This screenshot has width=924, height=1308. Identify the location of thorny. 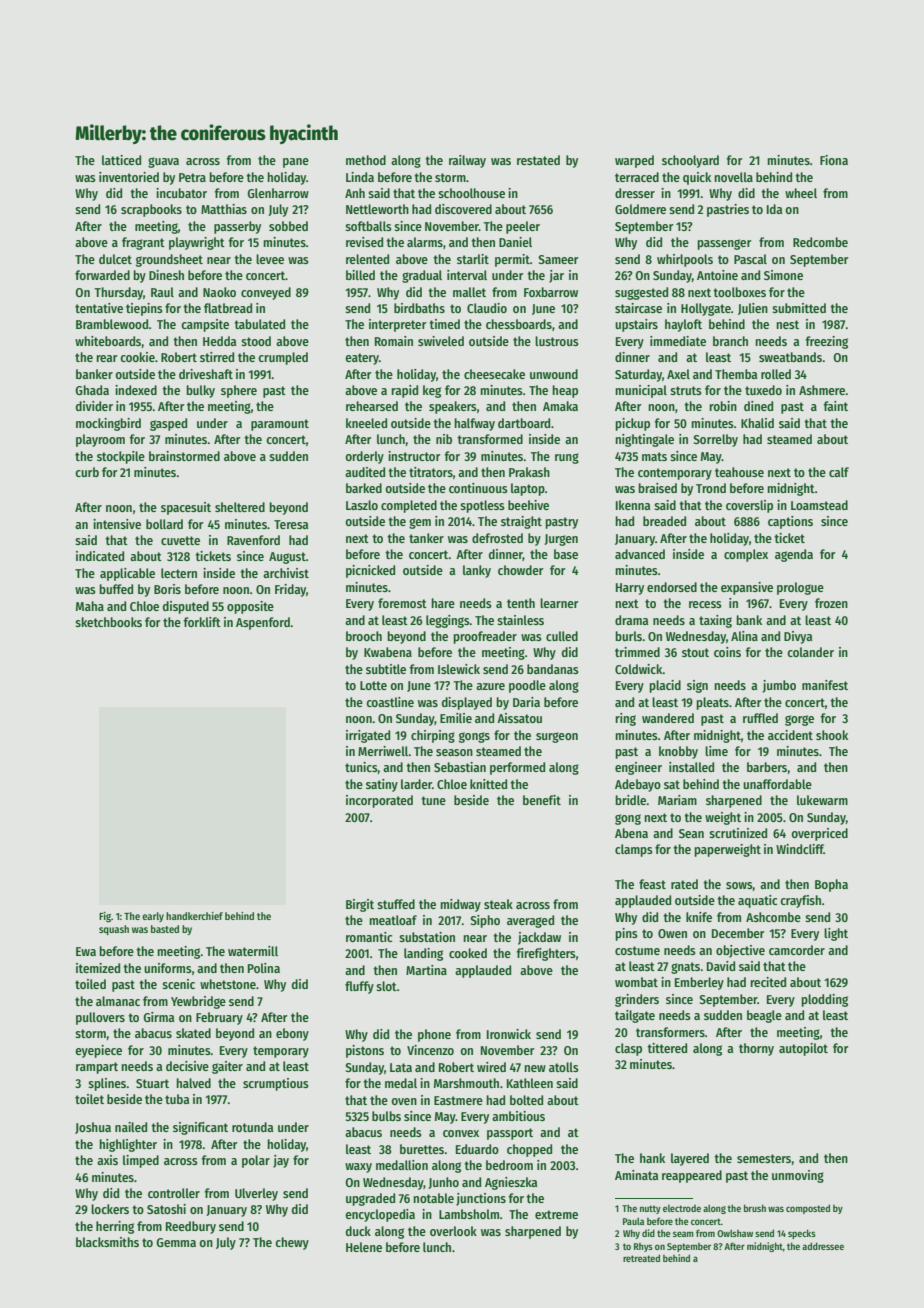
(756, 1049).
